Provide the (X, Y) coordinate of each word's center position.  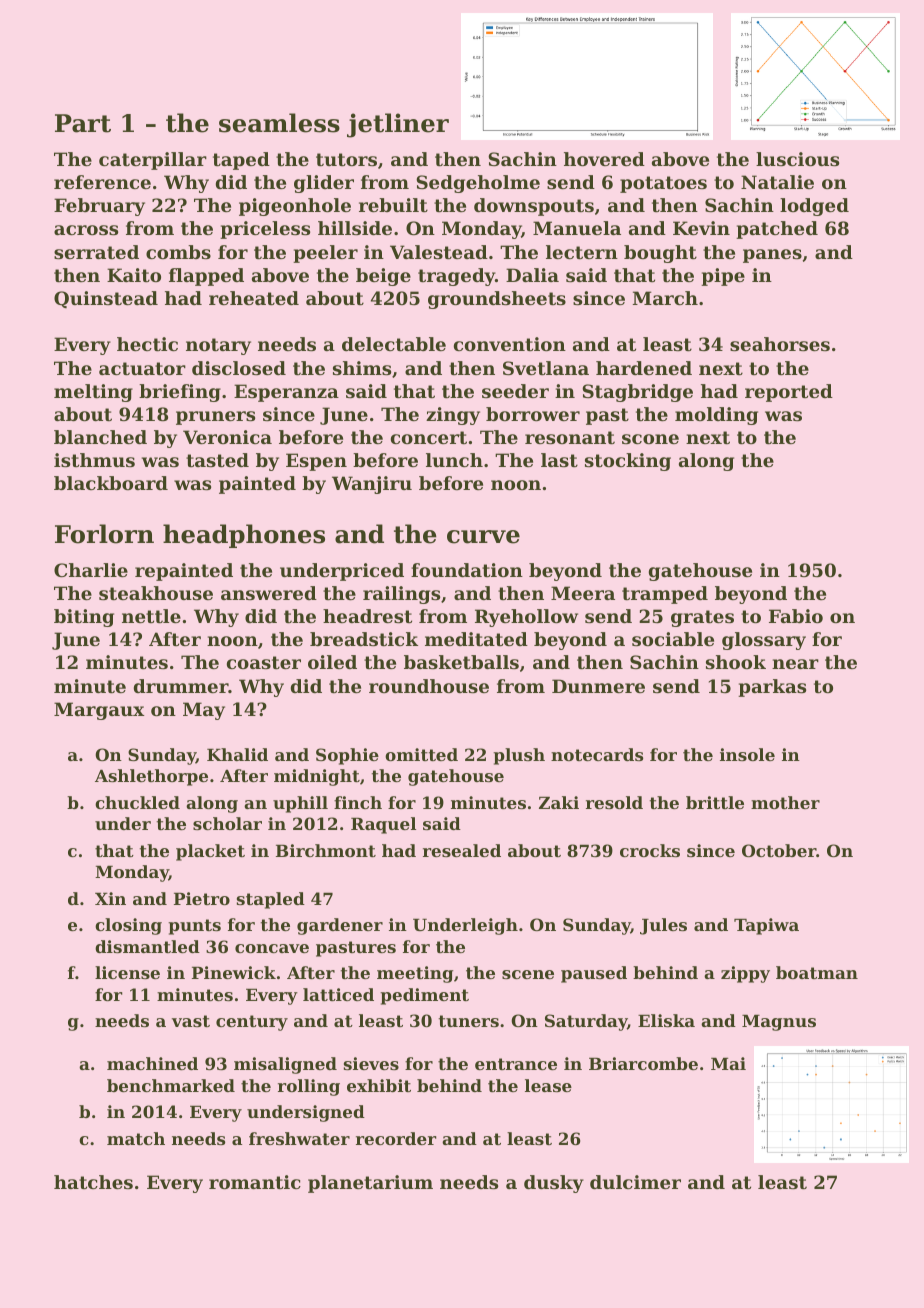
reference (102, 182)
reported (789, 393)
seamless (279, 123)
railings (401, 595)
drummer (181, 686)
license (127, 972)
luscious (797, 159)
